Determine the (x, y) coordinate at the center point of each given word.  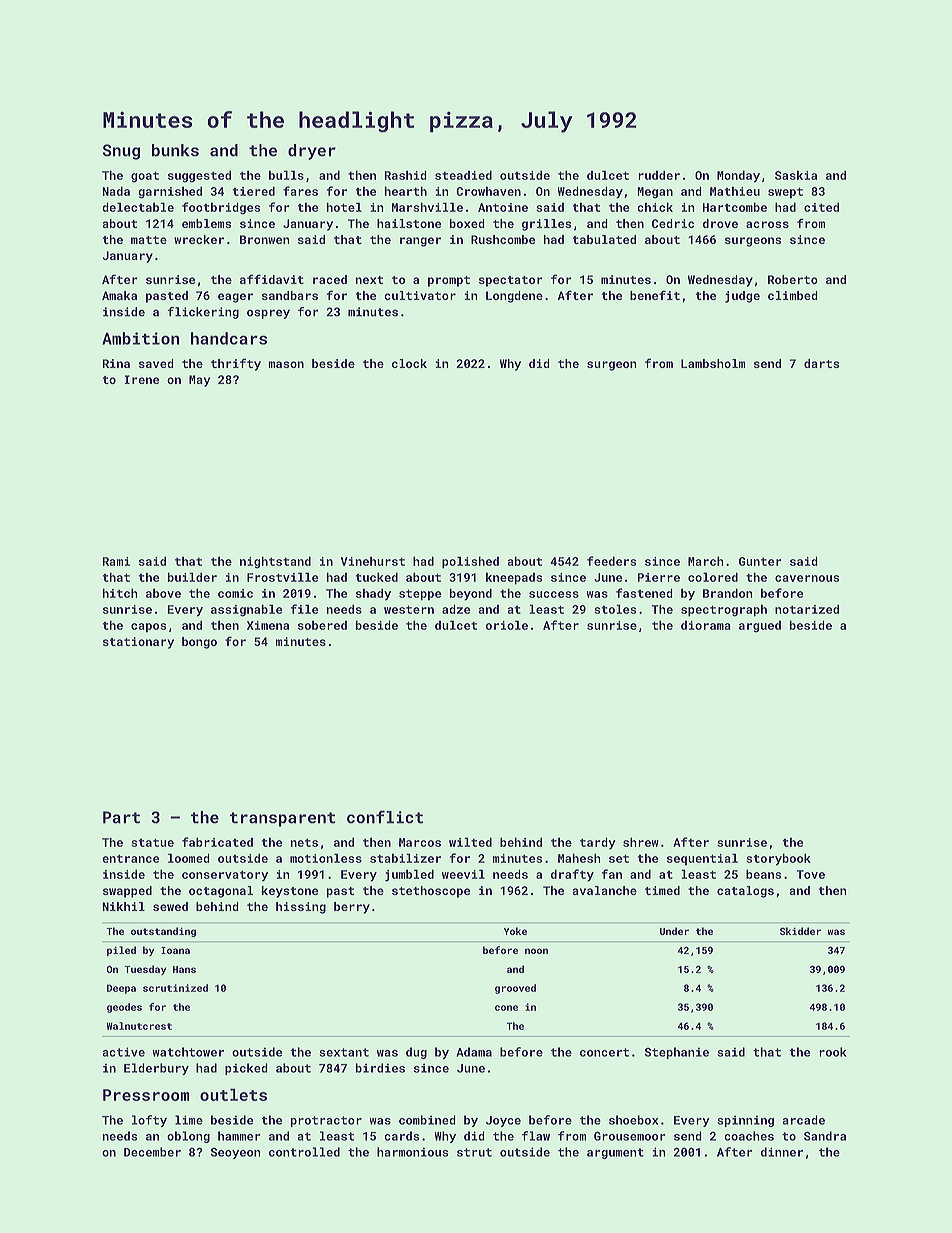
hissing (301, 908)
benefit (655, 295)
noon (536, 951)
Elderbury (156, 1069)
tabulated (604, 239)
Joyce (503, 1121)
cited (821, 207)
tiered (254, 191)
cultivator (420, 295)
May (199, 381)
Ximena (268, 625)
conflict (385, 817)
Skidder (800, 931)
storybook (778, 859)
